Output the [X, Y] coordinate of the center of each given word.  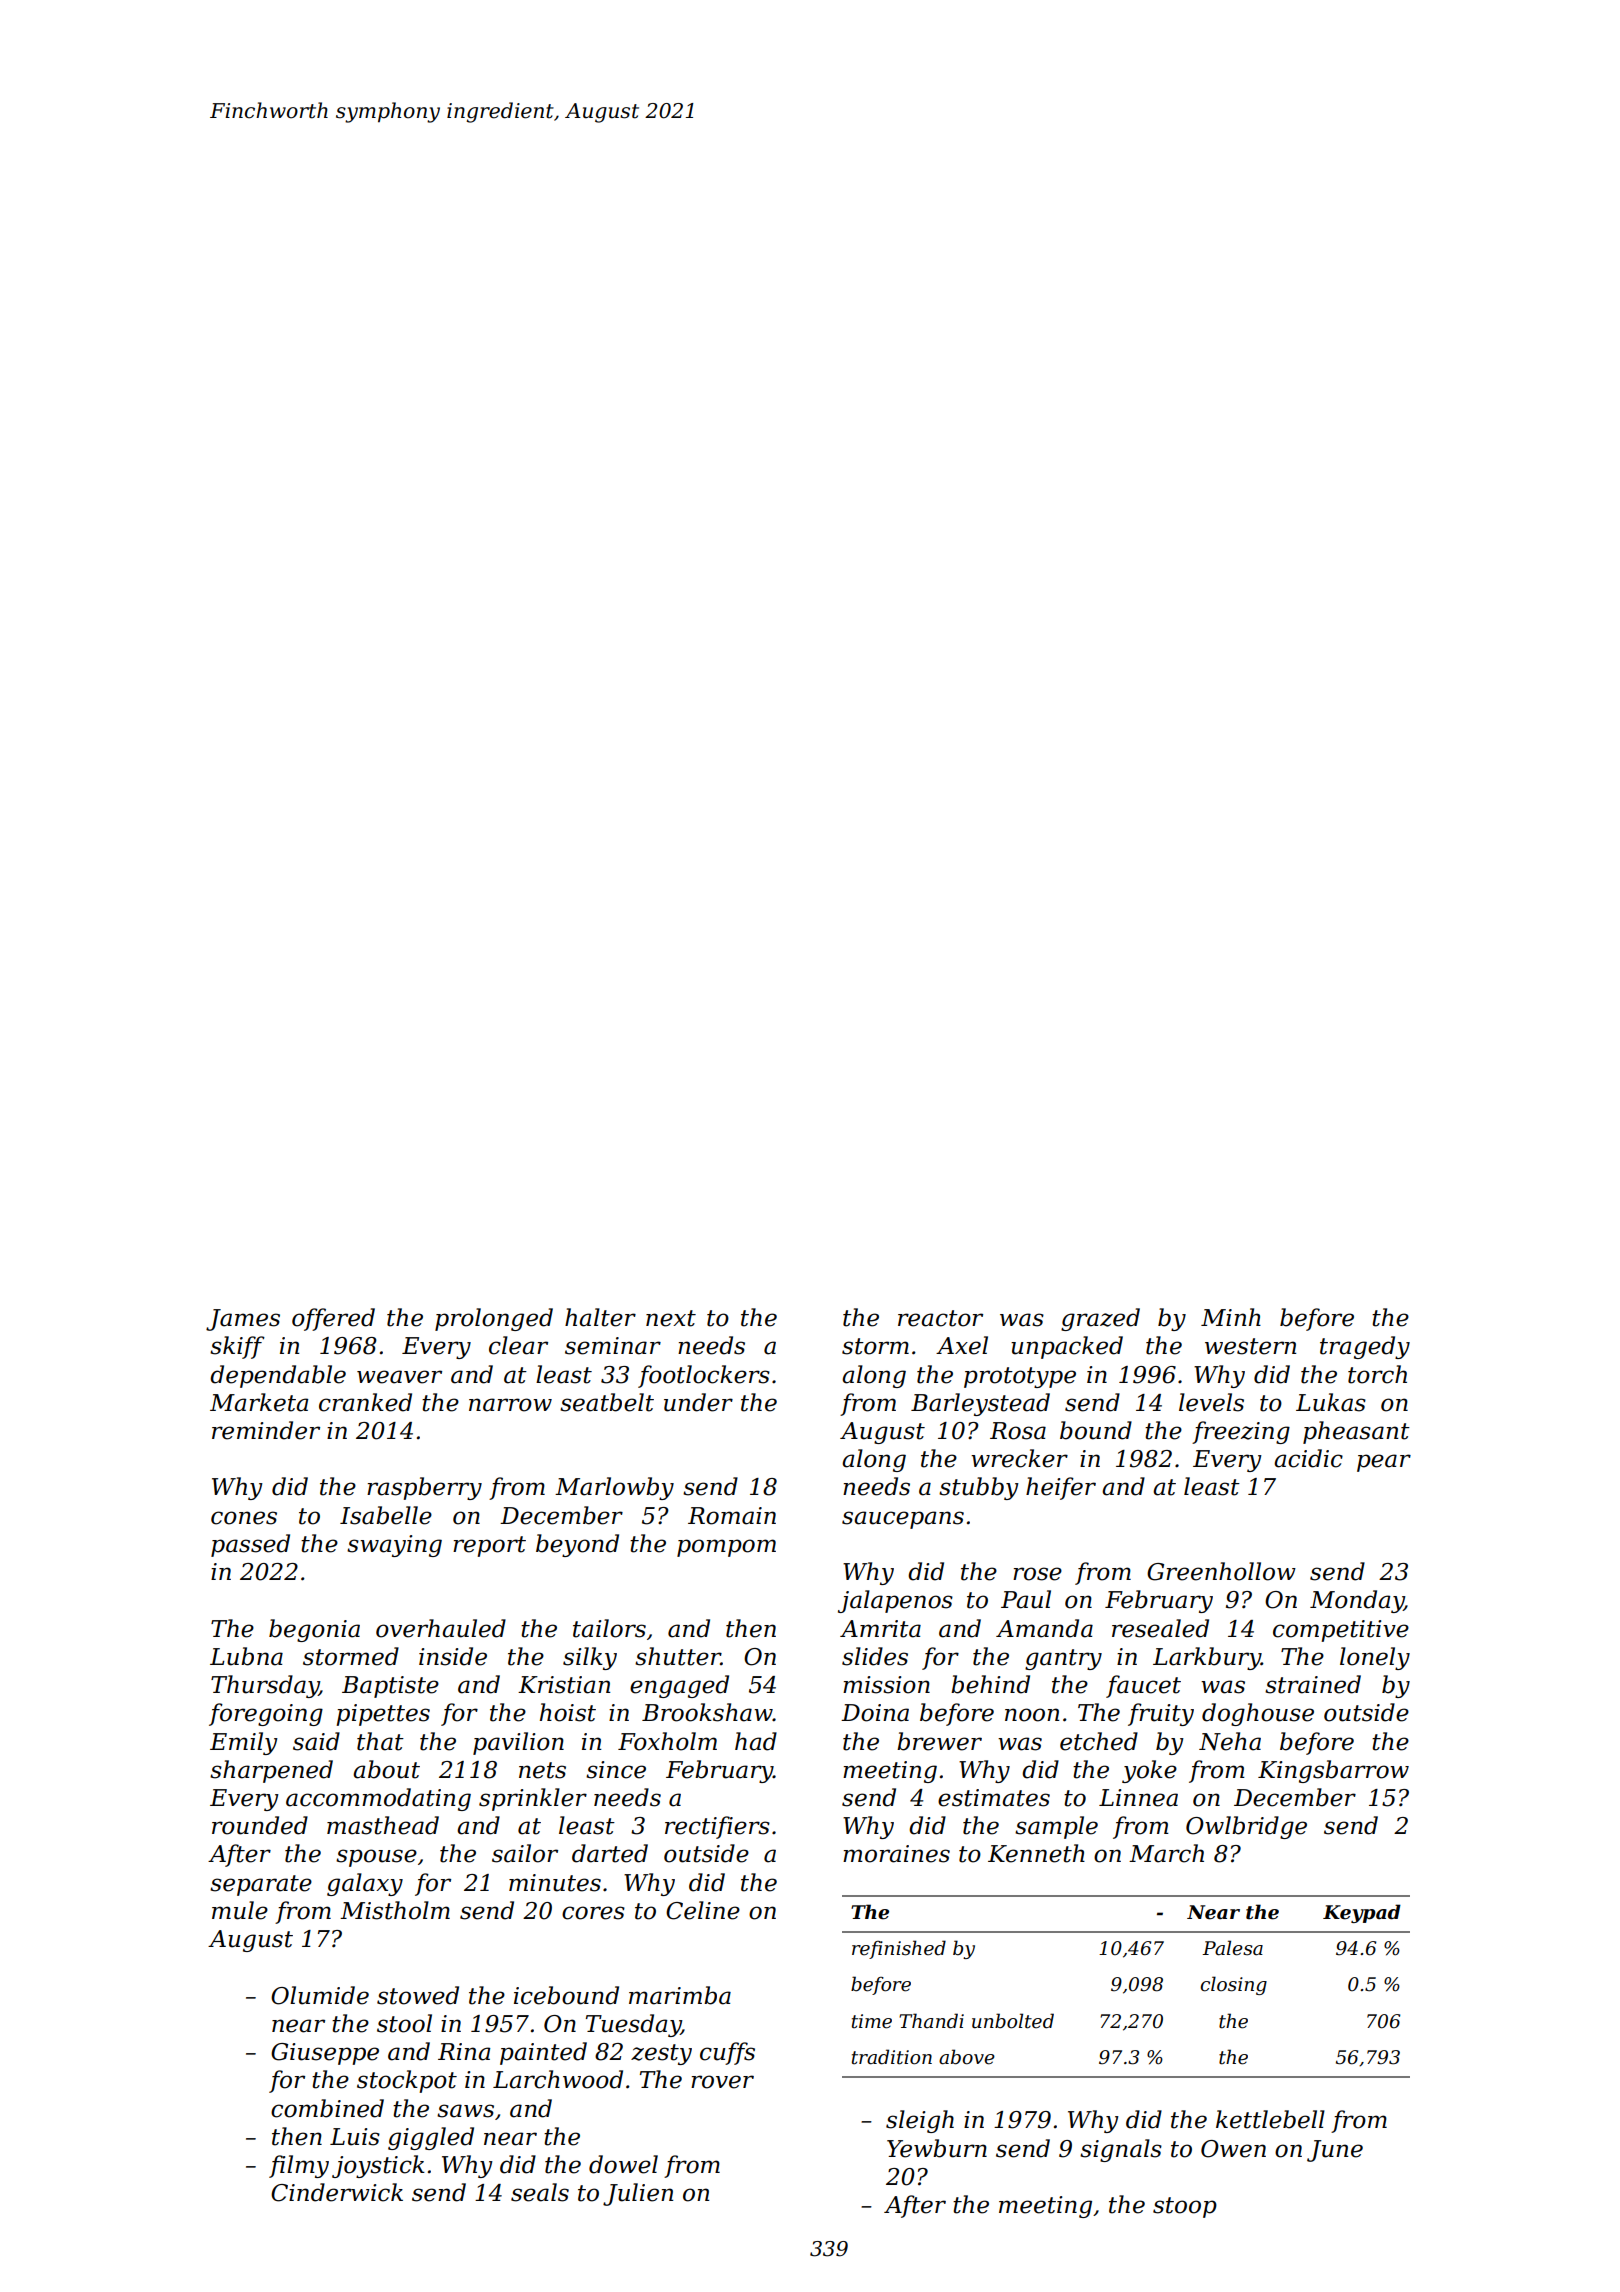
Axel [962, 1345]
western [1250, 1346]
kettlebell [1270, 2119]
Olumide [320, 1995]
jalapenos [895, 1601]
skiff [237, 1347]
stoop [1185, 2207]
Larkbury [1207, 1658]
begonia [314, 1630]
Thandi [931, 2021]
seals [540, 2192]
